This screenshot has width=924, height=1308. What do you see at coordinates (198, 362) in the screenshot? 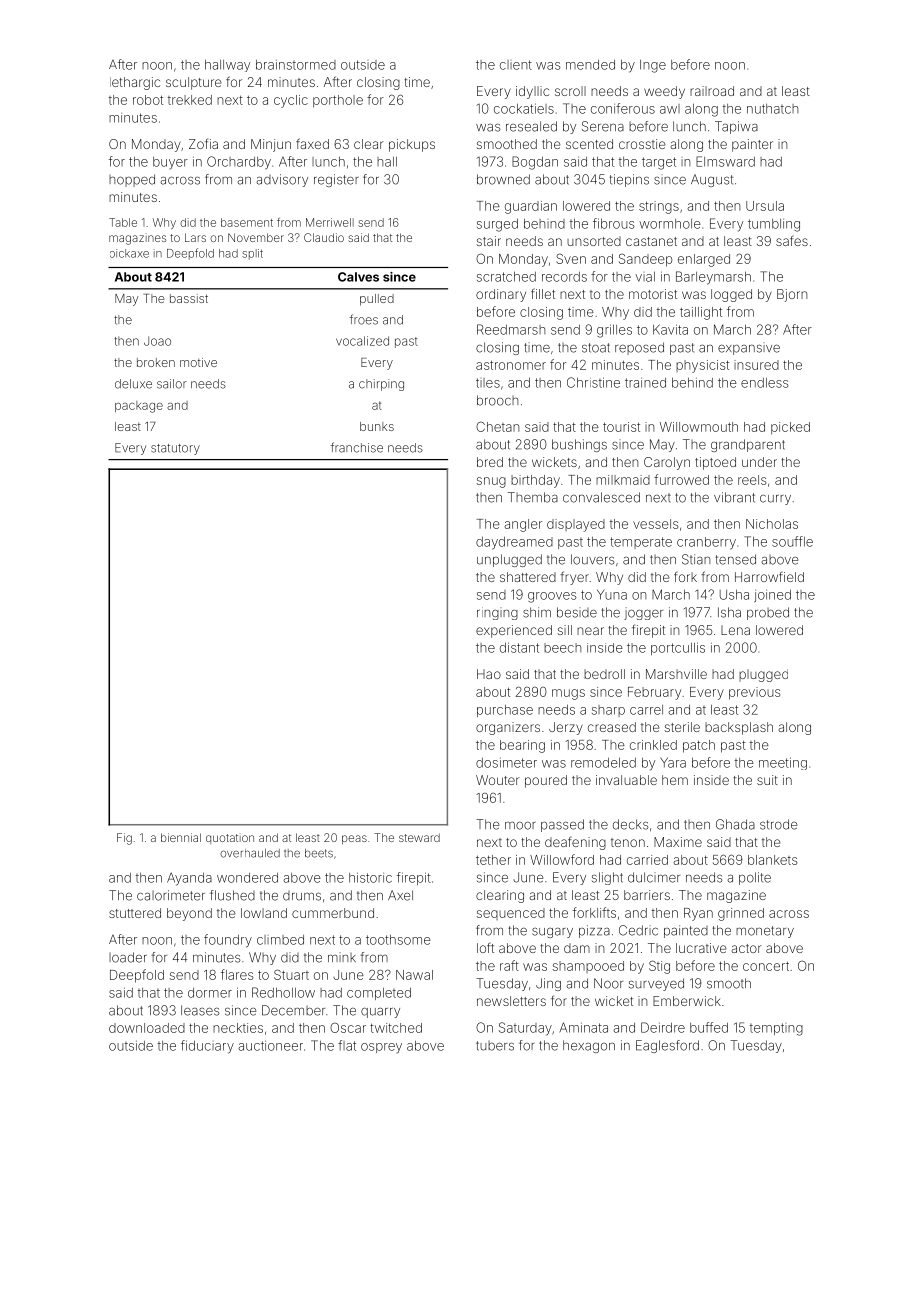
I see `motive` at bounding box center [198, 362].
